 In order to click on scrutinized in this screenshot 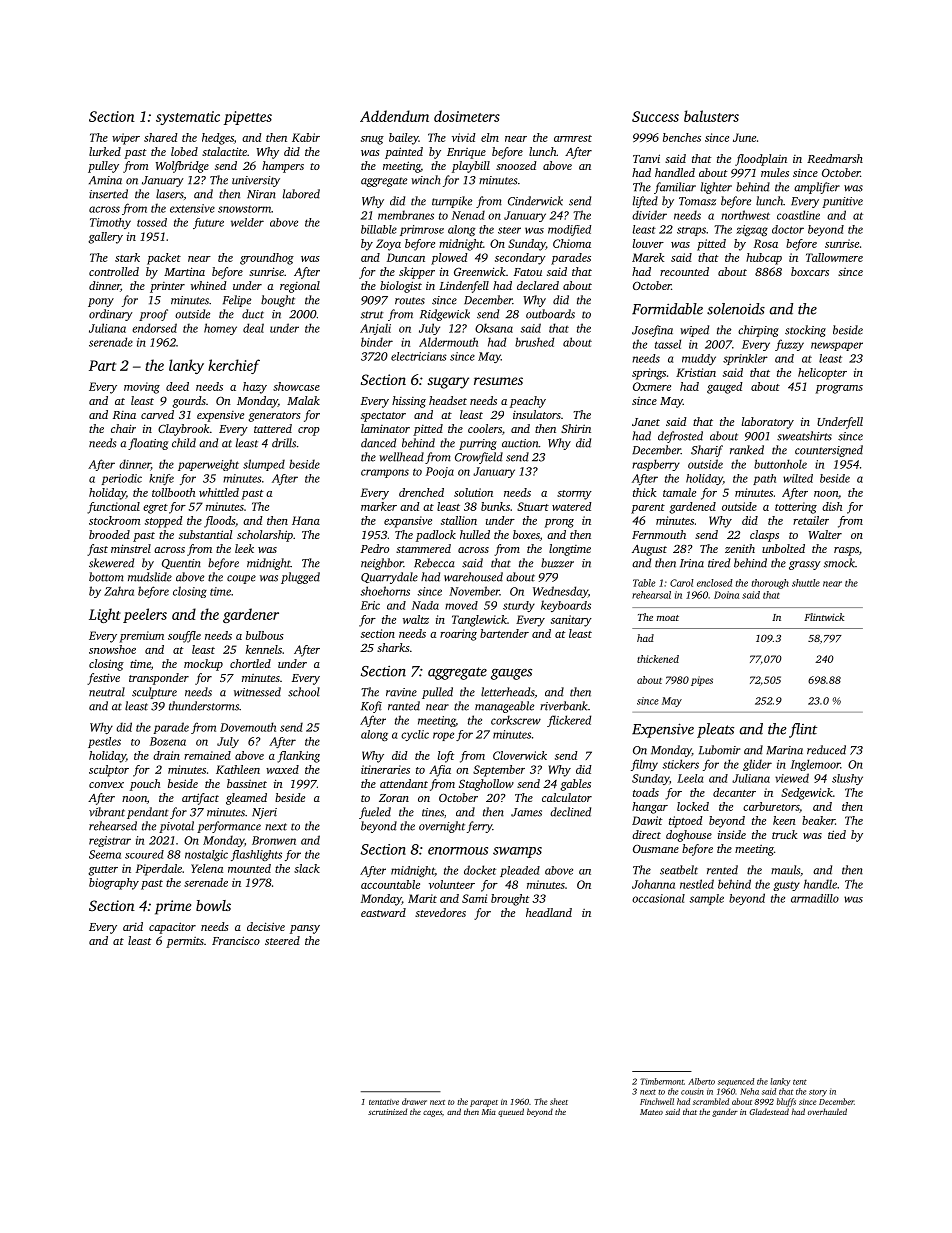, I will do `click(387, 1111)`.
